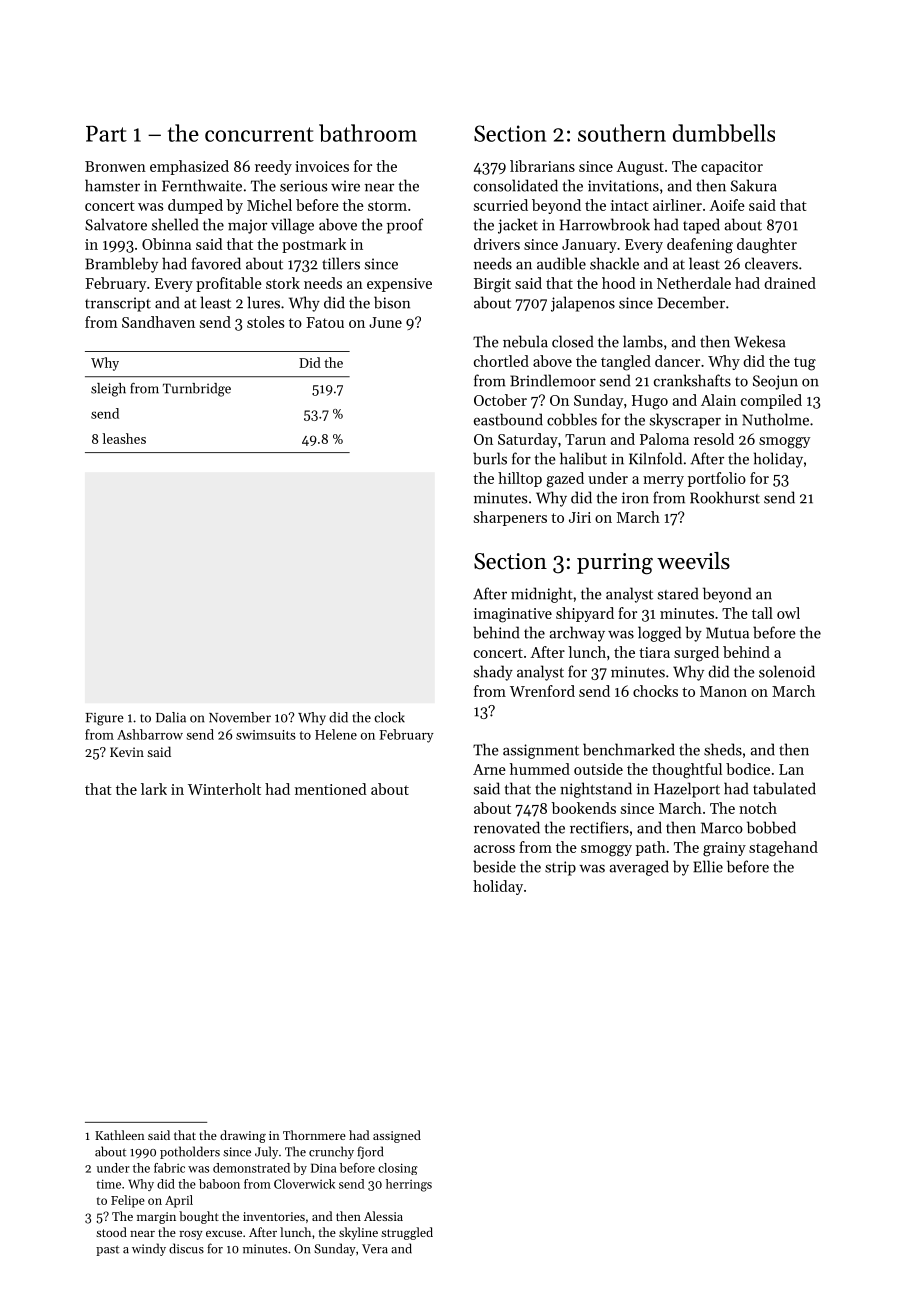  I want to click on struggled, so click(407, 1233).
